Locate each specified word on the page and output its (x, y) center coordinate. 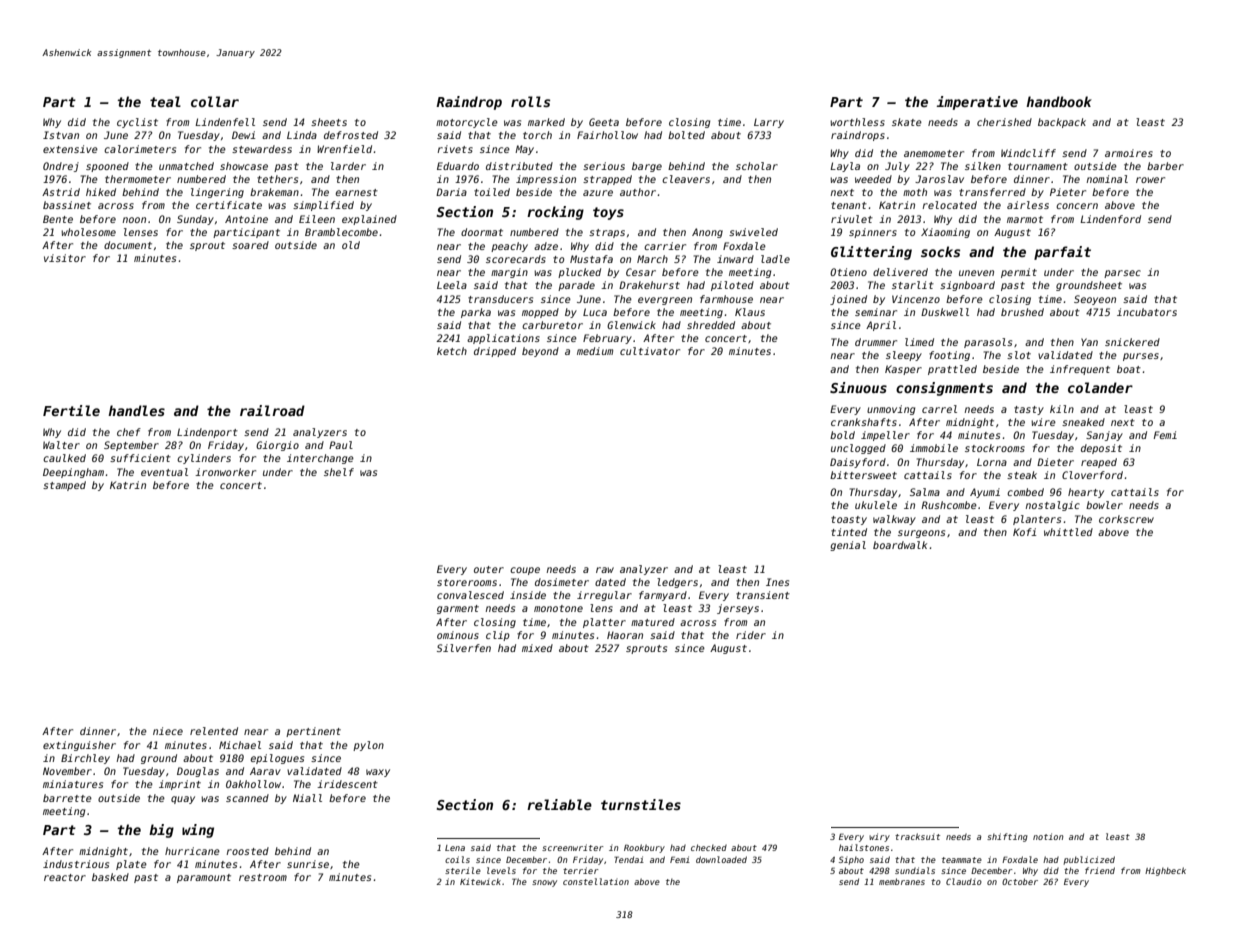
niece (168, 731)
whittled (1068, 532)
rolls (530, 101)
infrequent (1080, 370)
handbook (1059, 101)
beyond (540, 352)
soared (250, 245)
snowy (544, 883)
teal (165, 101)
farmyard (663, 596)
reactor (65, 877)
